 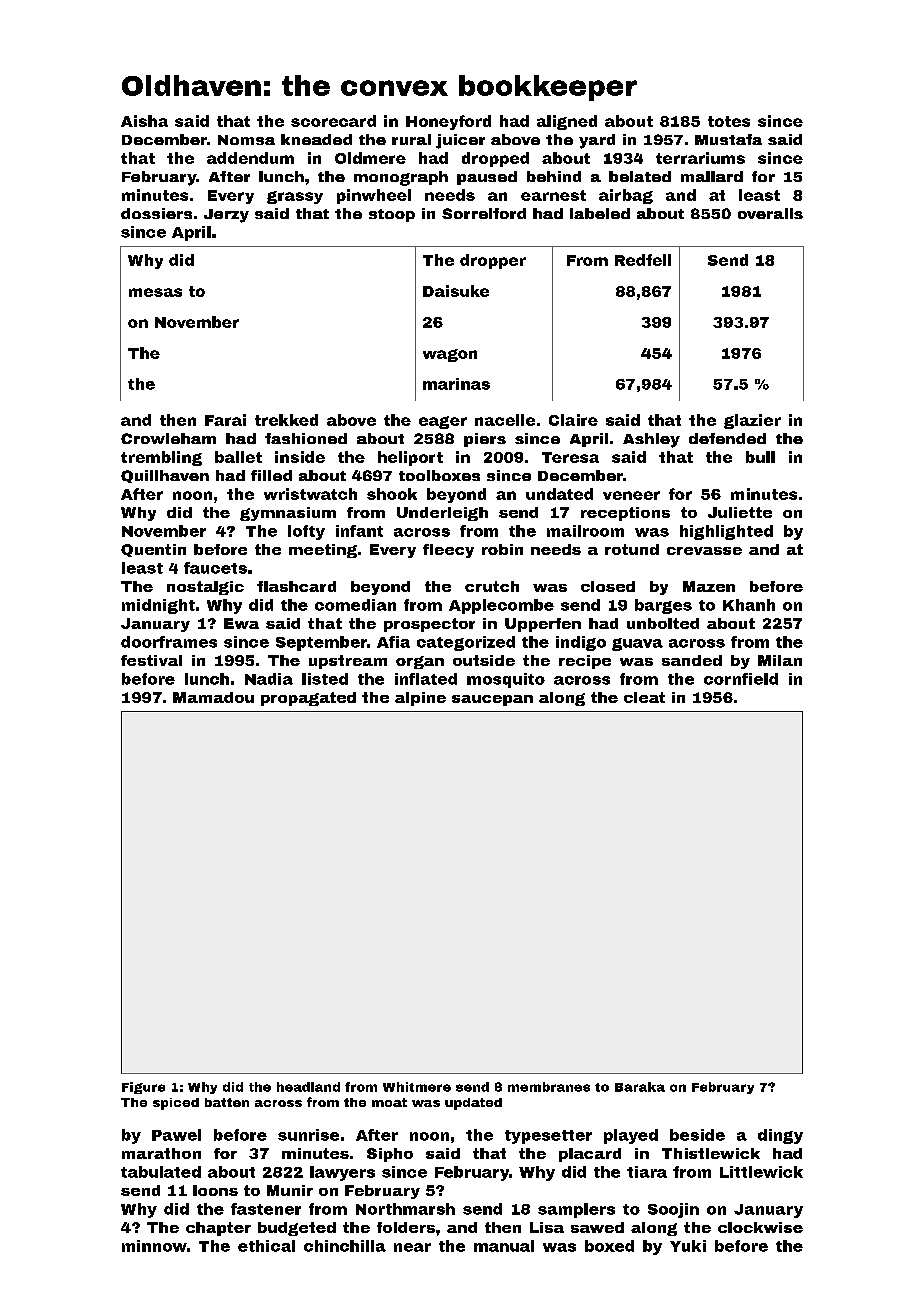 I want to click on trekked, so click(x=286, y=420).
